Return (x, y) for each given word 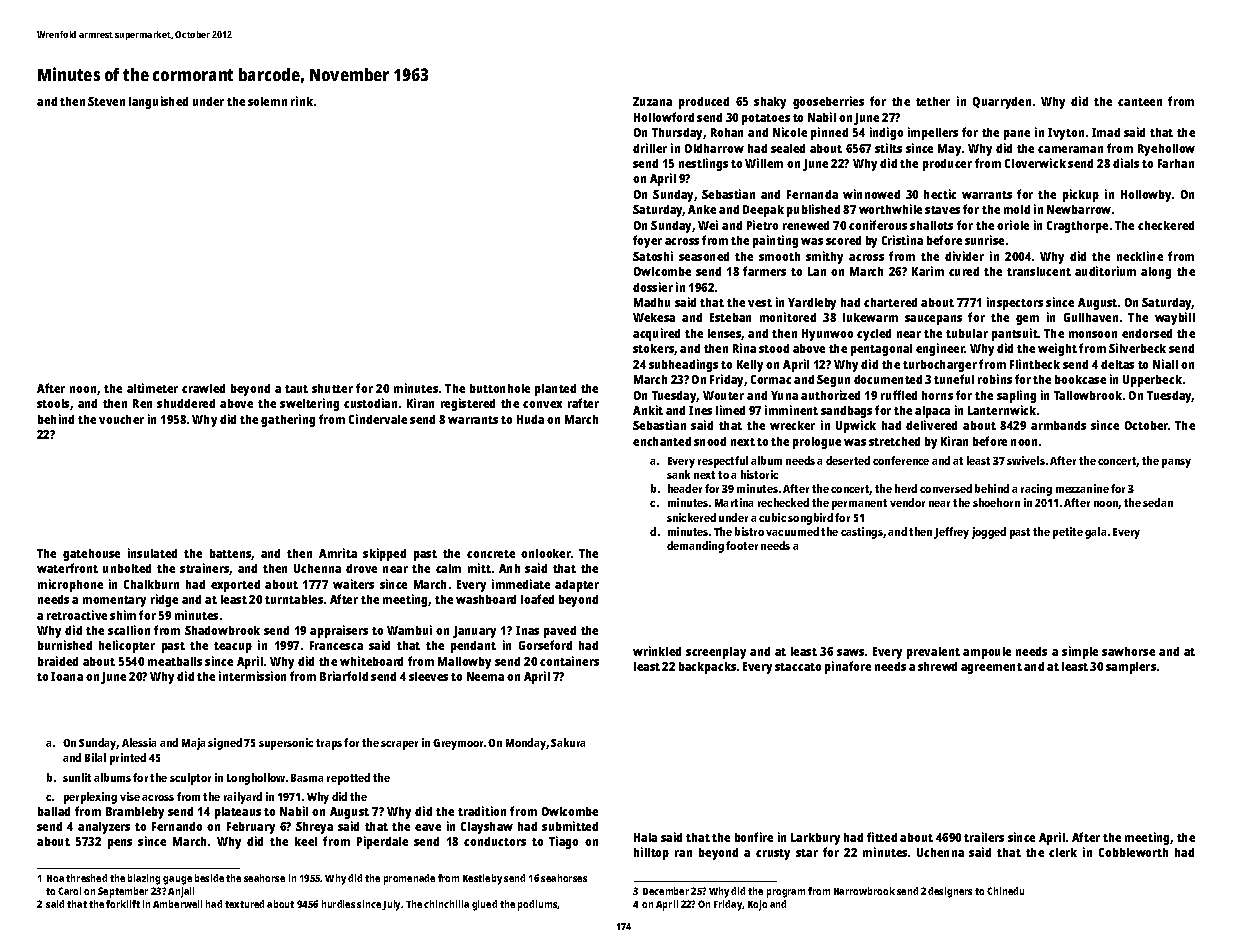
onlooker (546, 553)
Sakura (568, 742)
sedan (1158, 502)
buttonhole (500, 388)
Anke (702, 209)
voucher (121, 419)
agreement (991, 668)
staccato (798, 667)
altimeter (152, 388)
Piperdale (382, 842)
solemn (267, 101)
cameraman (1070, 149)
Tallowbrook (1088, 395)
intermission (252, 676)
